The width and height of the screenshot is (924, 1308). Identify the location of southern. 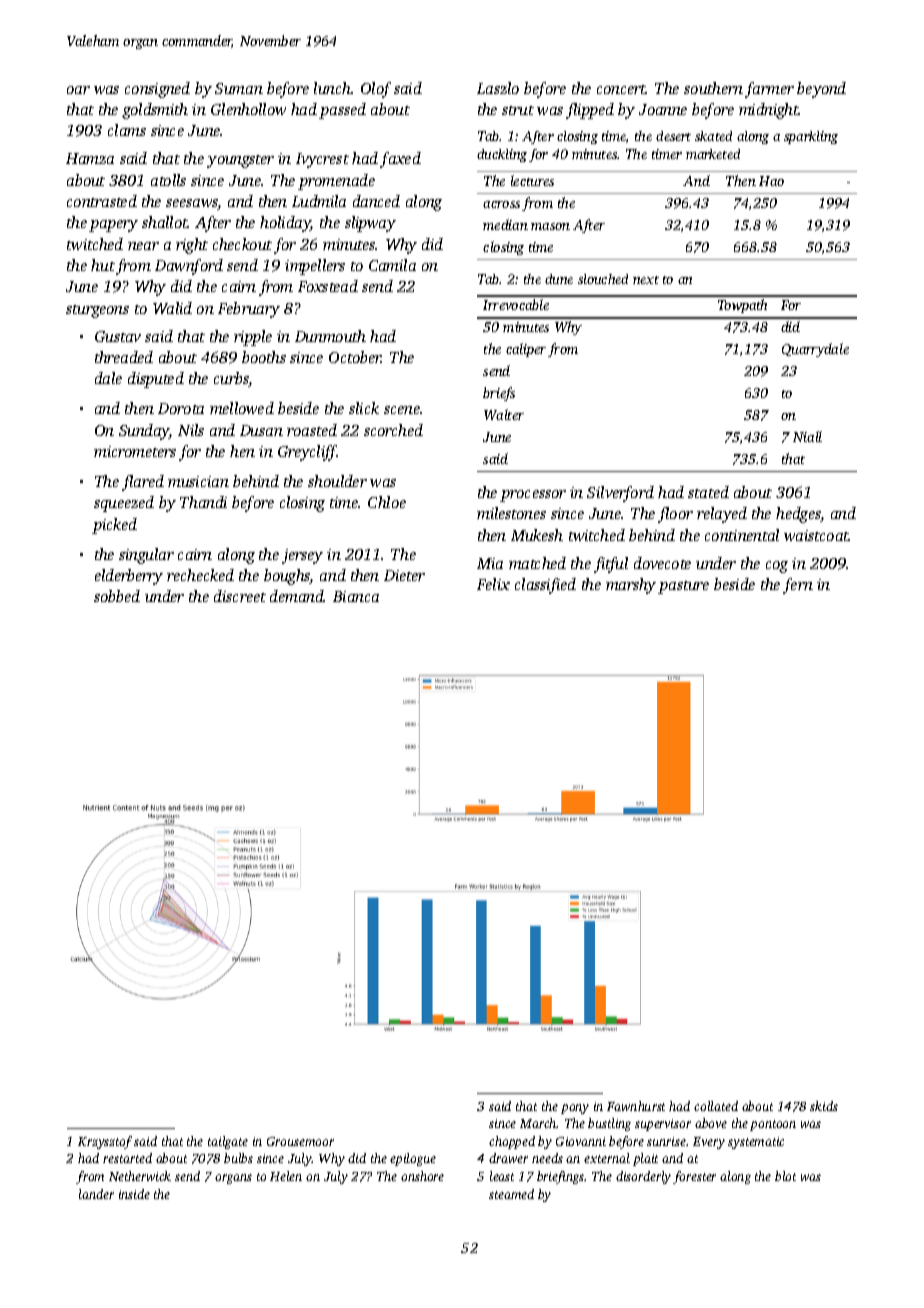
(713, 88).
